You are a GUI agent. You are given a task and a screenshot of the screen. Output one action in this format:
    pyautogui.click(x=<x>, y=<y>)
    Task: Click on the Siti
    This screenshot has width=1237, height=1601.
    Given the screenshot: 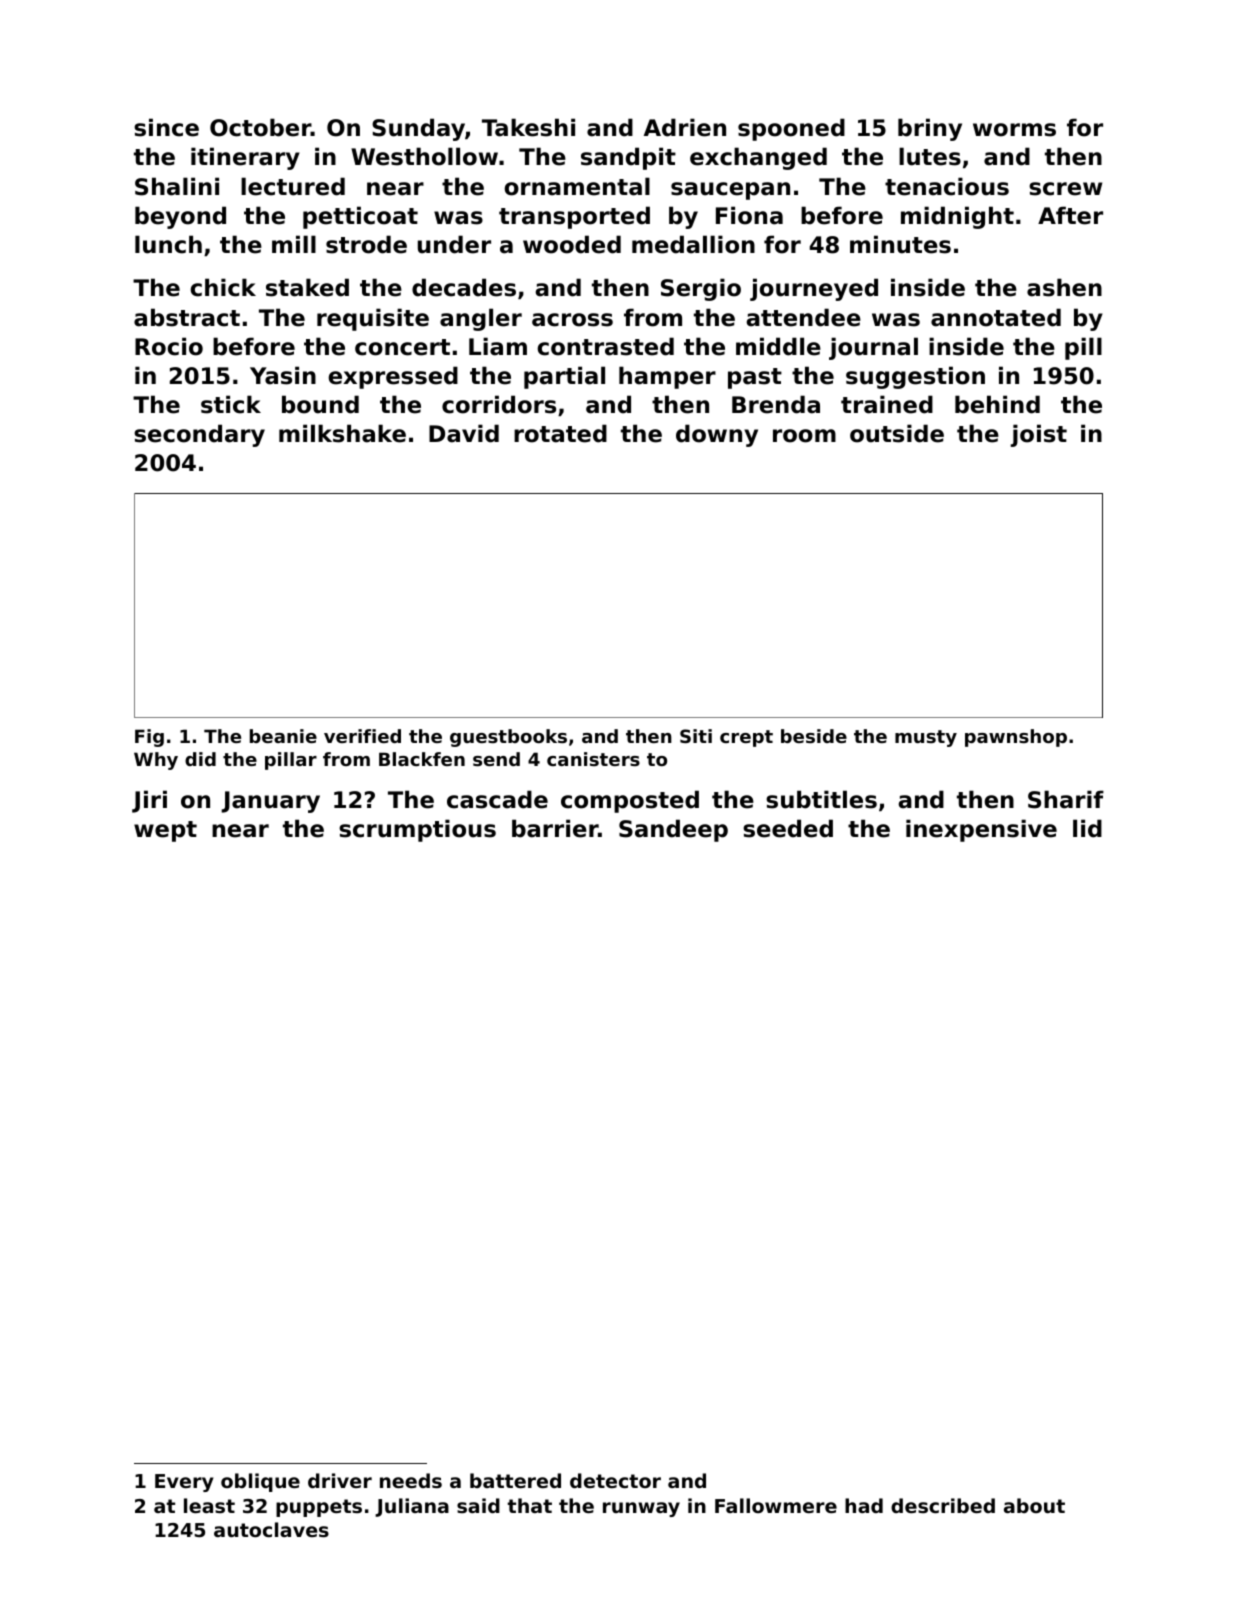 What is the action you would take?
    pyautogui.click(x=696, y=736)
